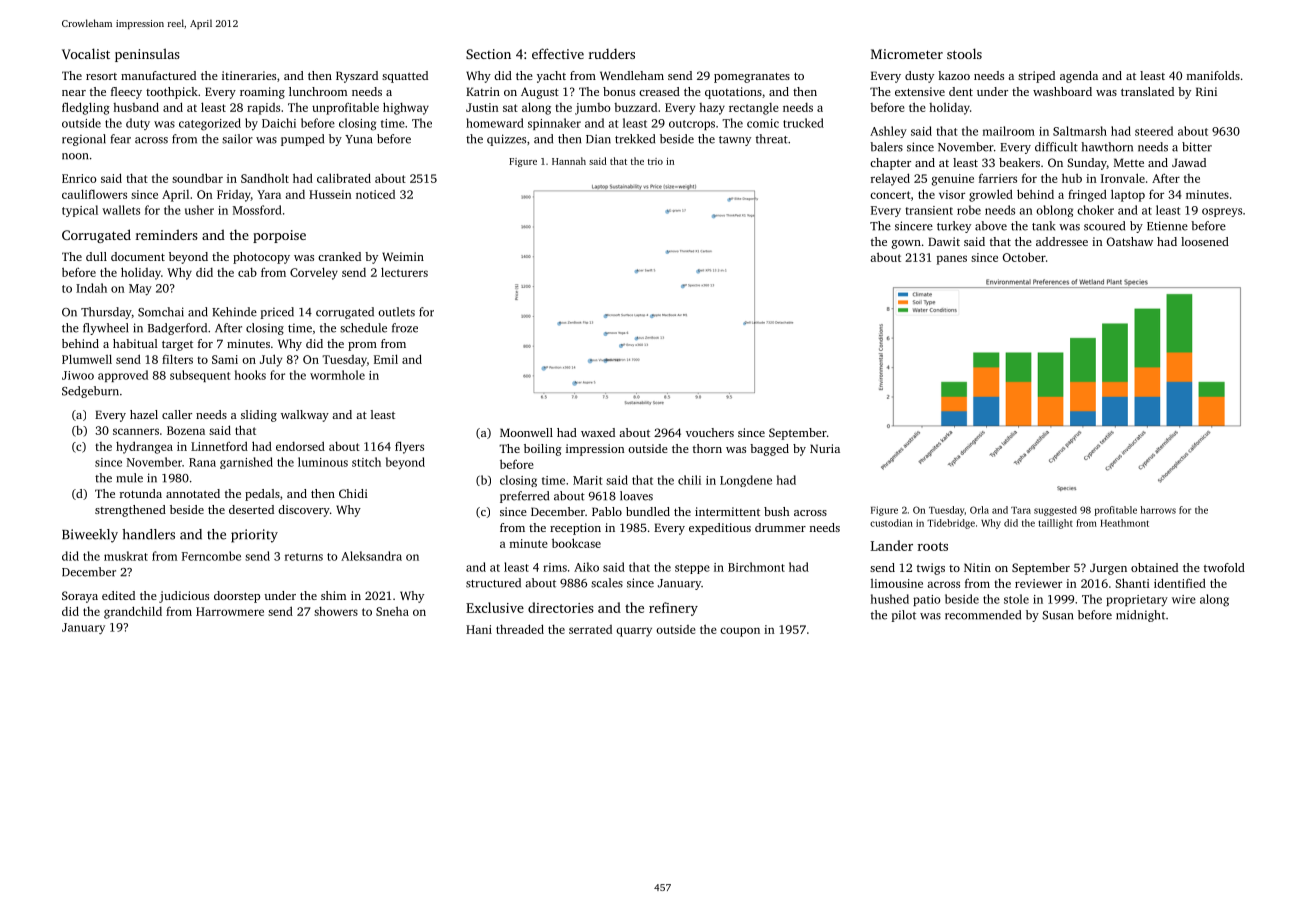  Describe the element at coordinates (1213, 75) in the screenshot. I see `manifolds` at that location.
